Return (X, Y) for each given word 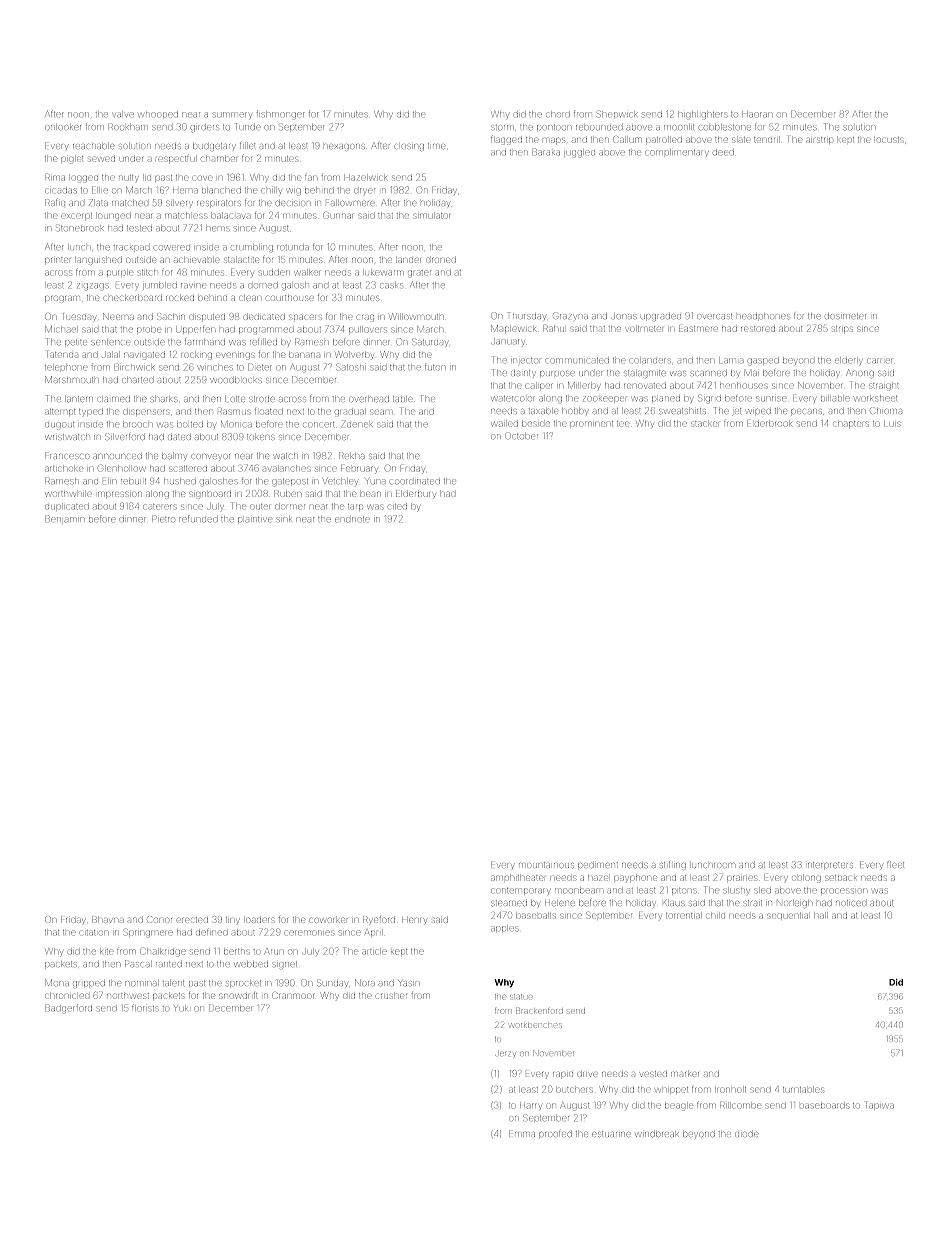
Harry (530, 1106)
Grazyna (570, 316)
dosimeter (845, 316)
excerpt (76, 216)
